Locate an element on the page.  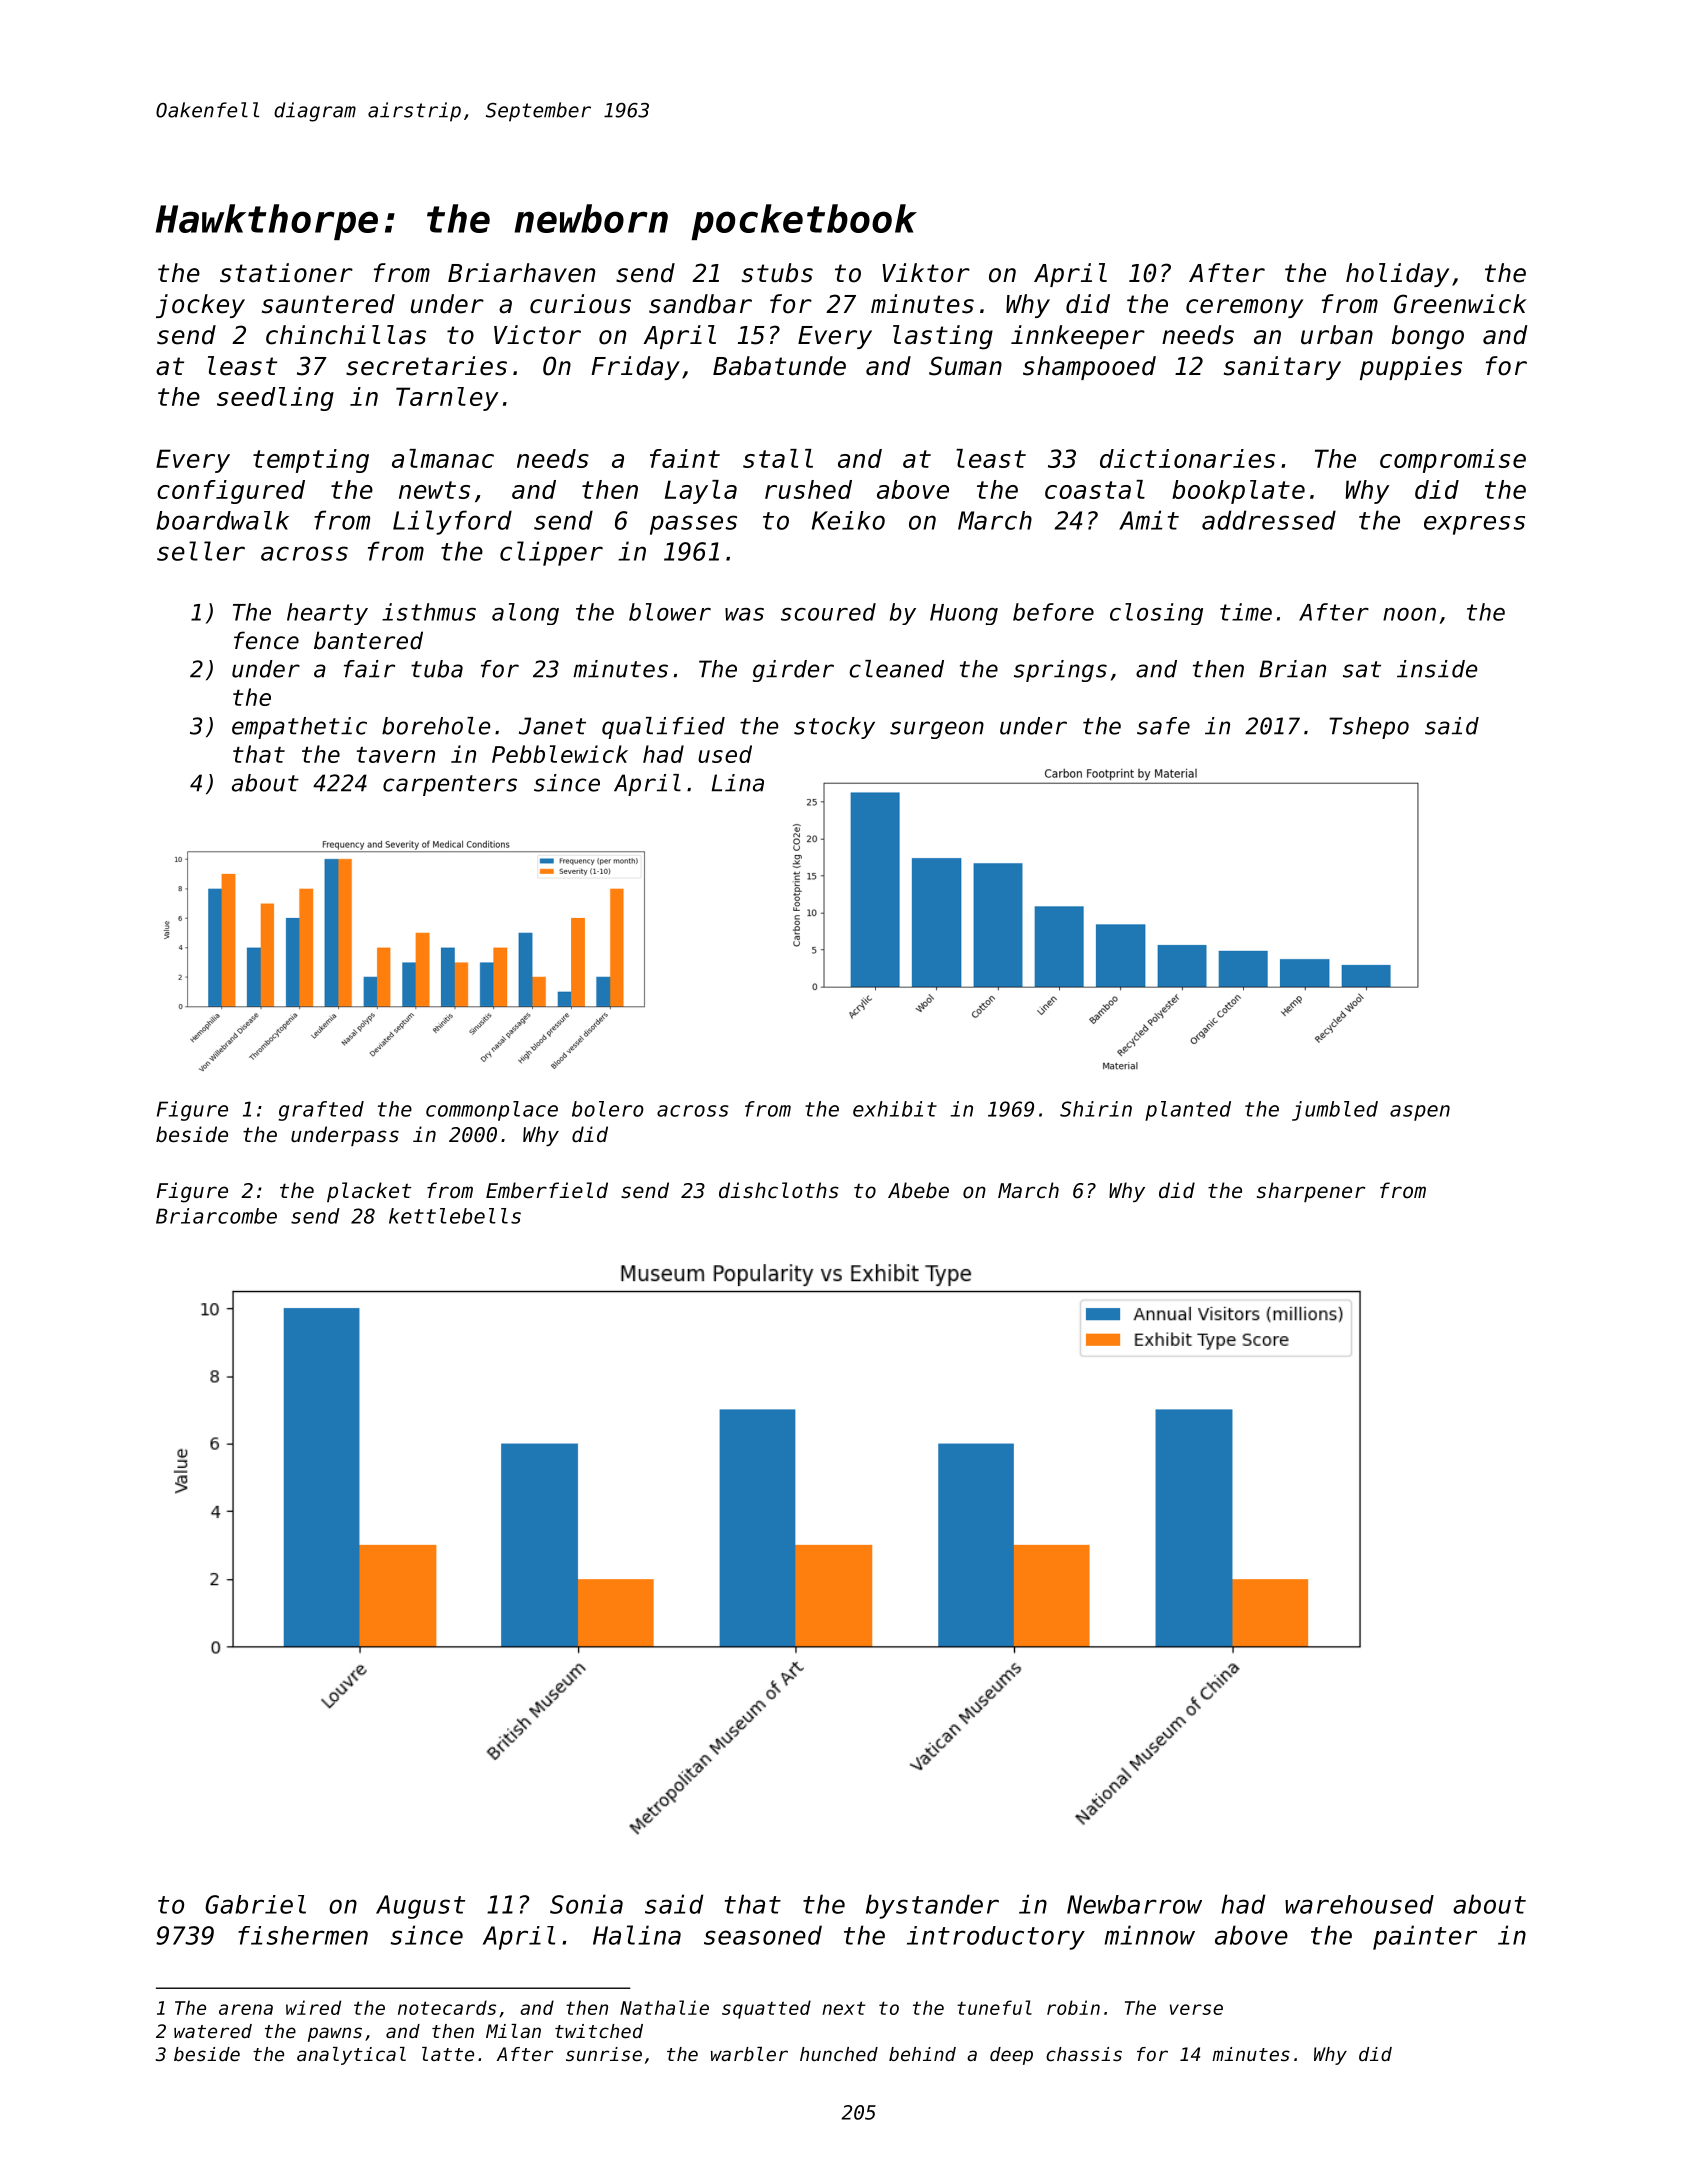
Newbarrow is located at coordinates (1134, 1904).
